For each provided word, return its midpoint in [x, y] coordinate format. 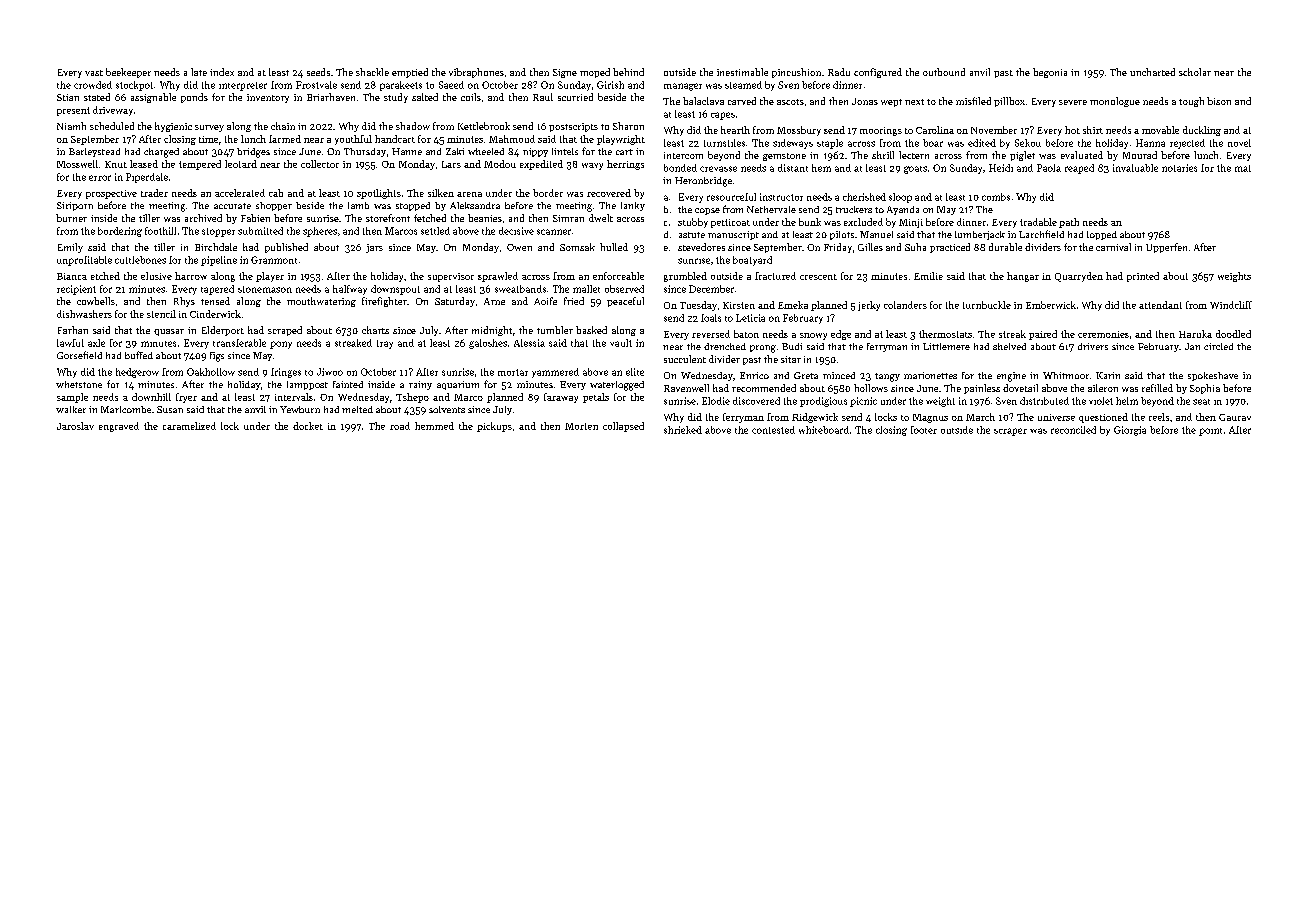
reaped [1079, 169]
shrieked [683, 430]
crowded [93, 85]
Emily [70, 248]
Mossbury [799, 131]
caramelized [189, 426]
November [994, 130]
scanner [554, 232]
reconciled [1073, 430]
